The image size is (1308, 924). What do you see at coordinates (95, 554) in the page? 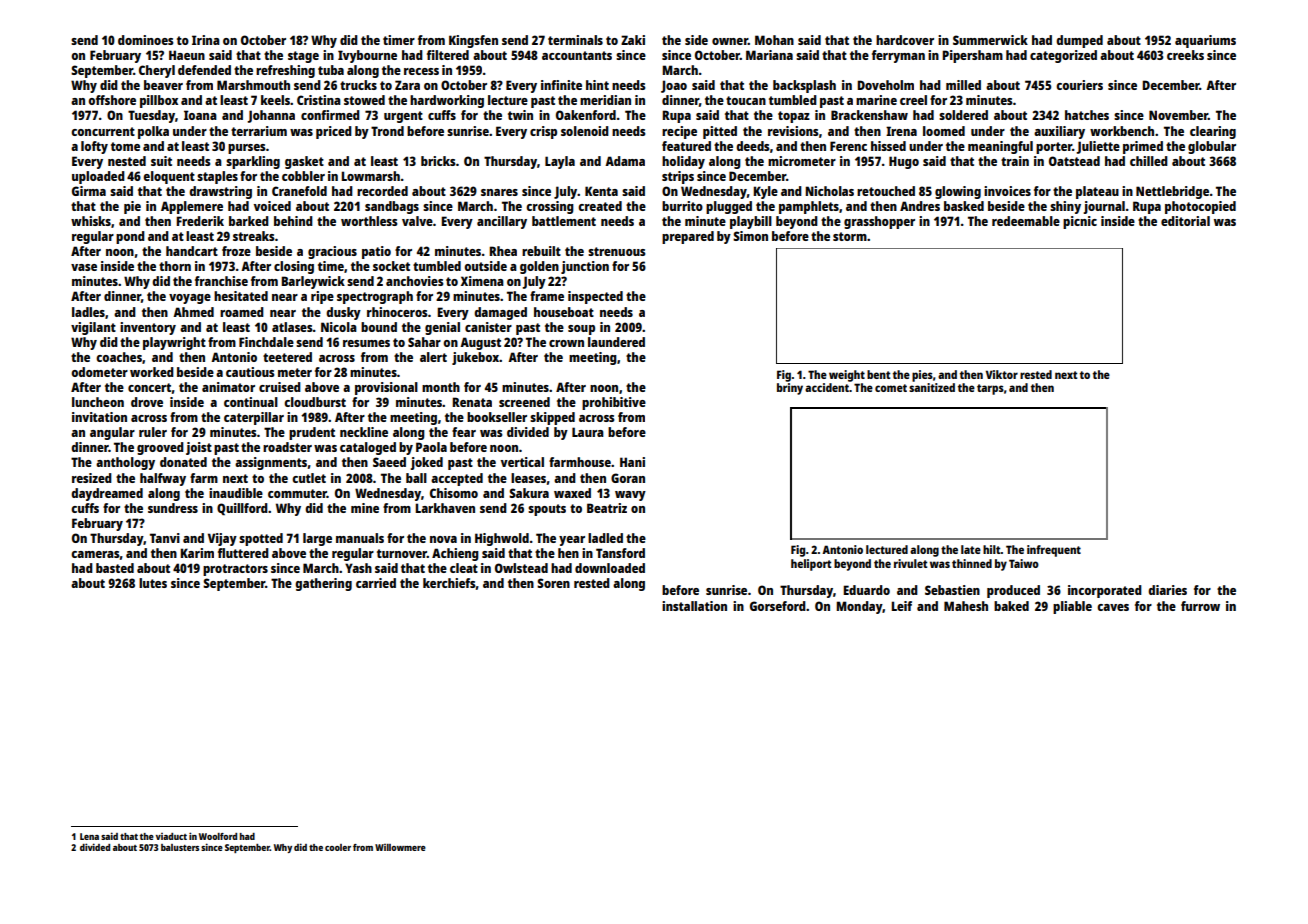
I see `cameras` at bounding box center [95, 554].
